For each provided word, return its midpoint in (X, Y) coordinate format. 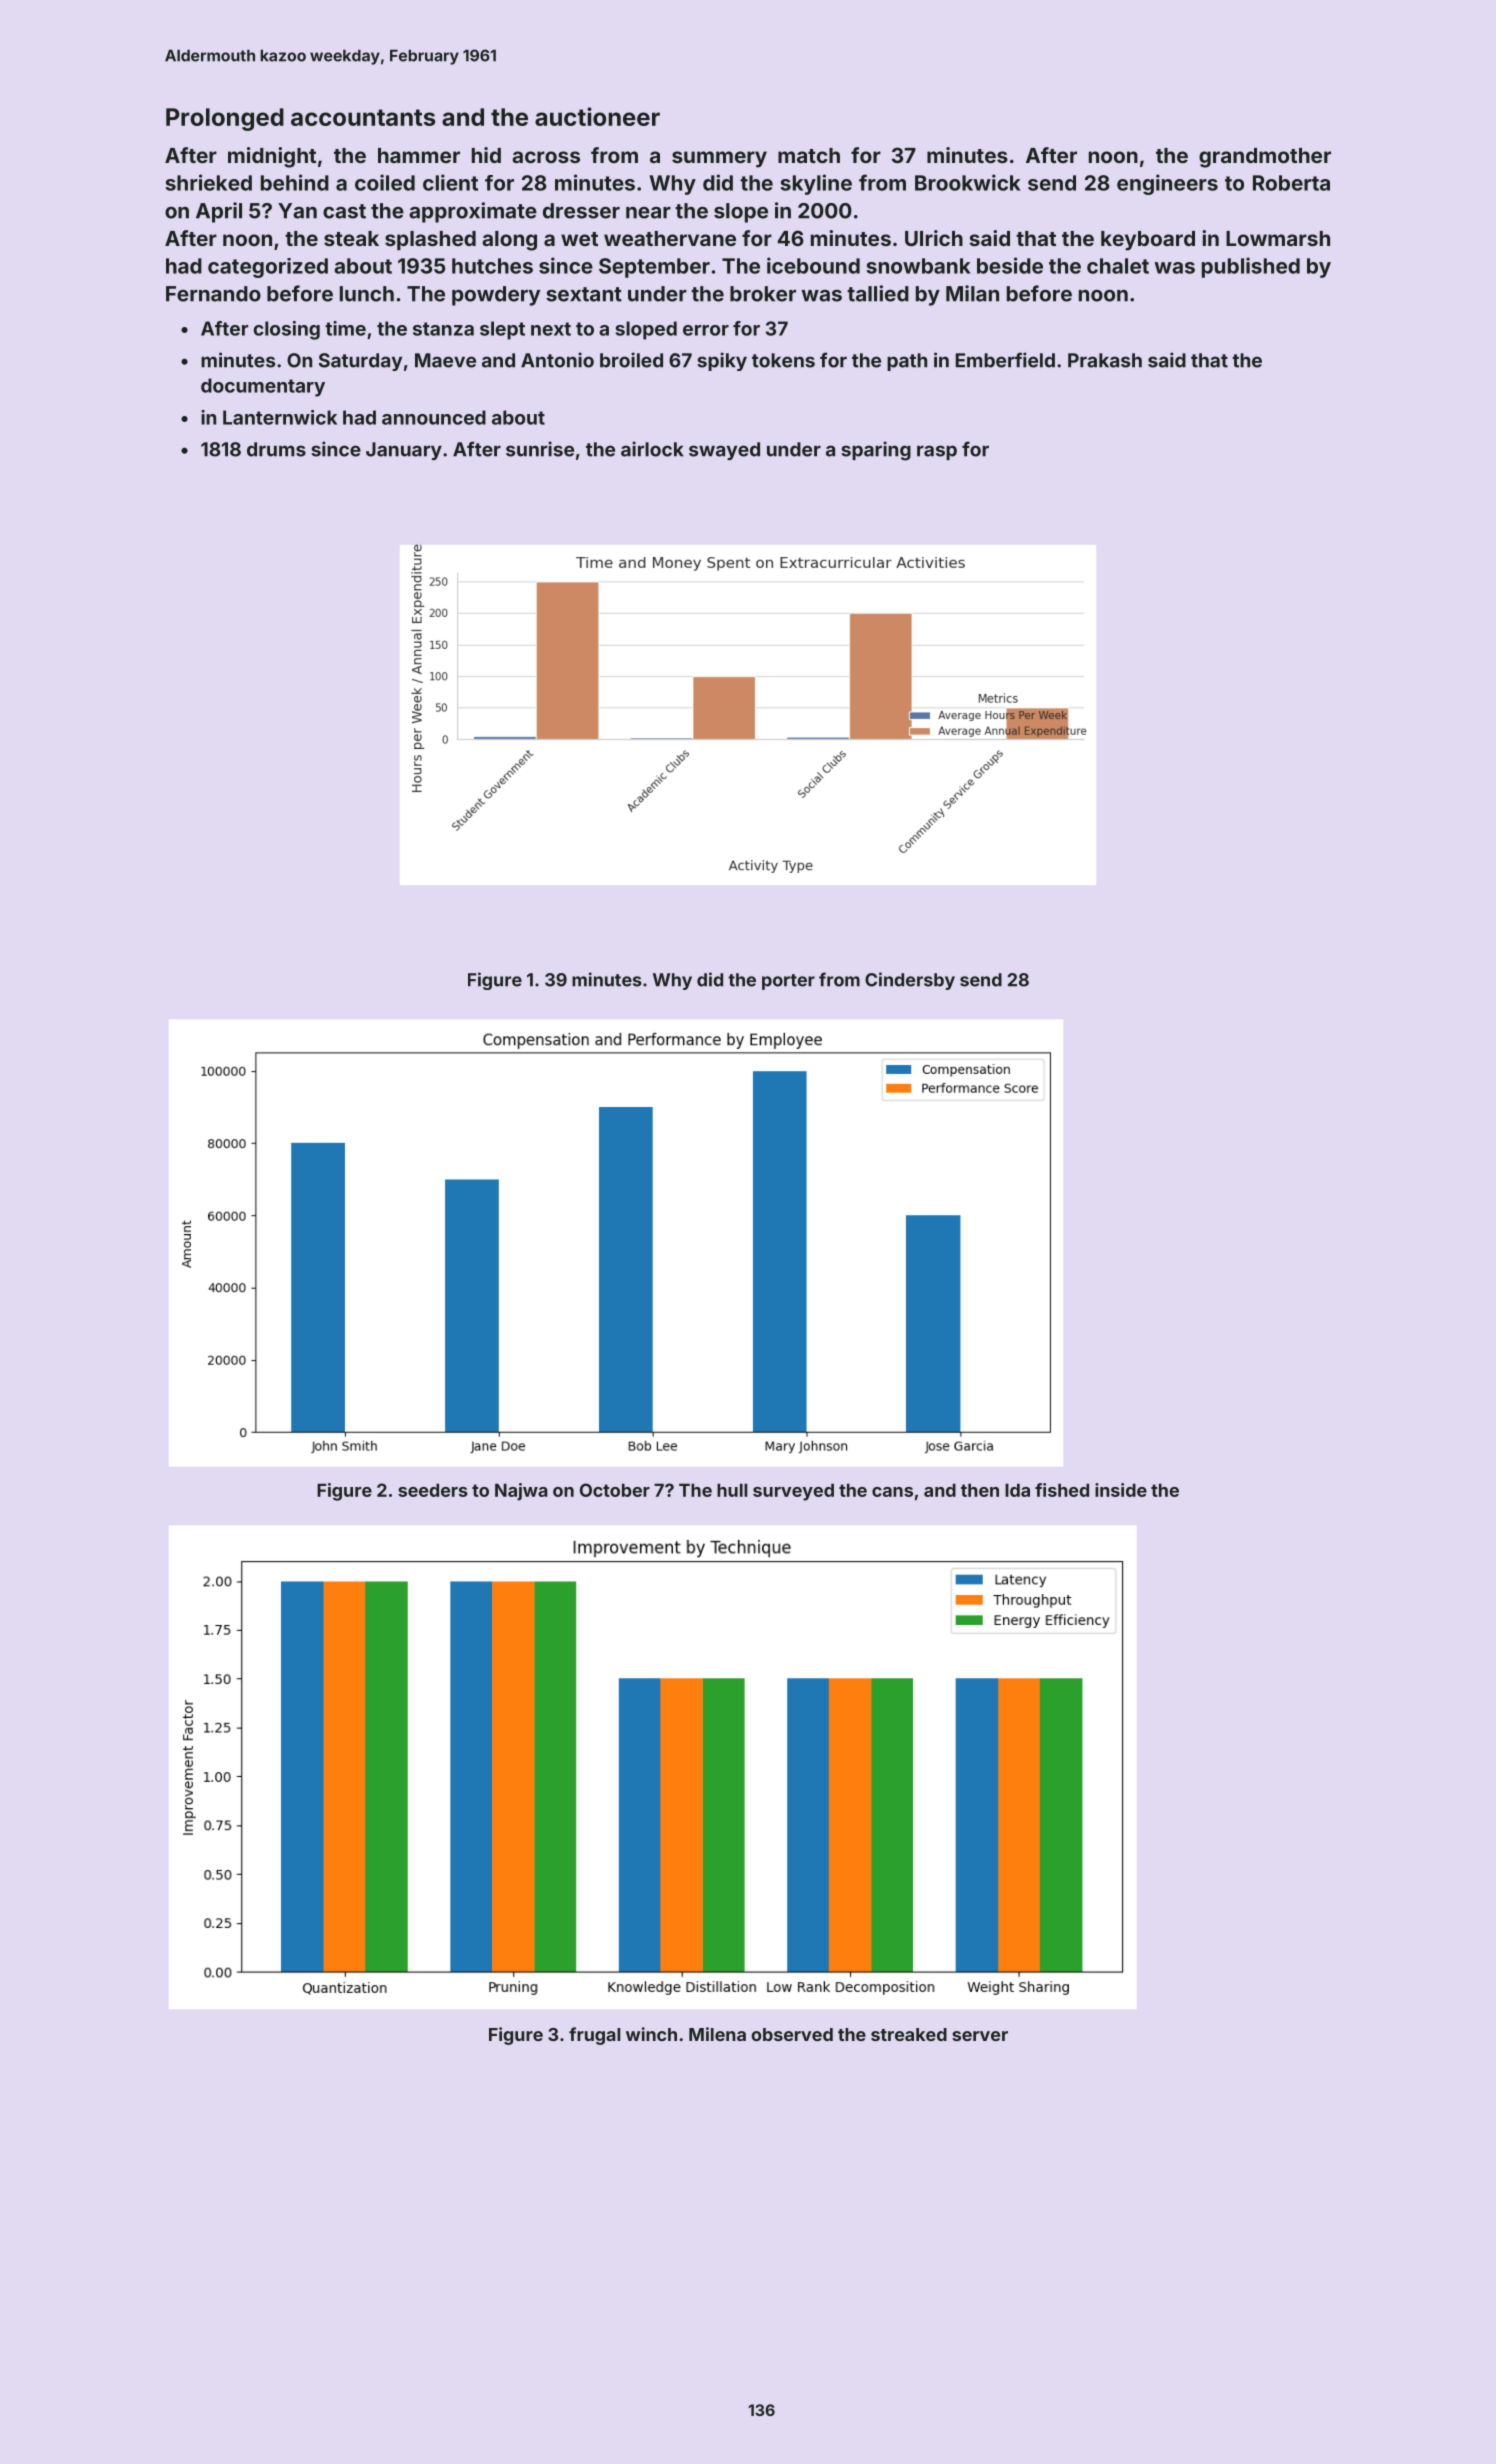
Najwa (521, 1492)
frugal (594, 2036)
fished (1062, 1490)
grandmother (1265, 158)
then (980, 1490)
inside (1121, 1490)
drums (276, 449)
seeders (433, 1490)
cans (892, 1492)
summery (719, 159)
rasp (937, 452)
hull (732, 1490)
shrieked (208, 182)
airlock (652, 449)
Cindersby (910, 981)
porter (788, 982)
